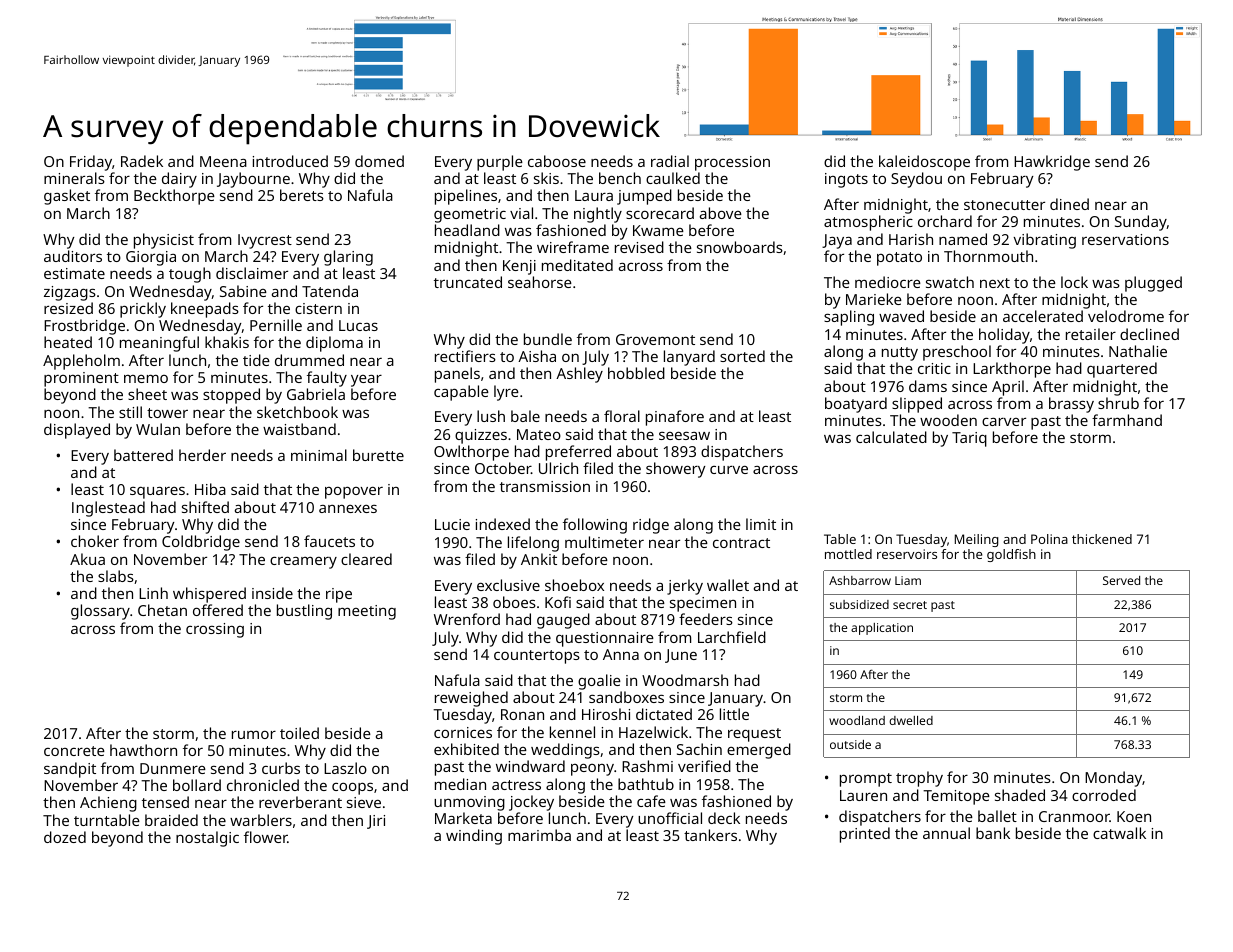  Describe the element at coordinates (675, 418) in the screenshot. I see `pinafore` at that location.
